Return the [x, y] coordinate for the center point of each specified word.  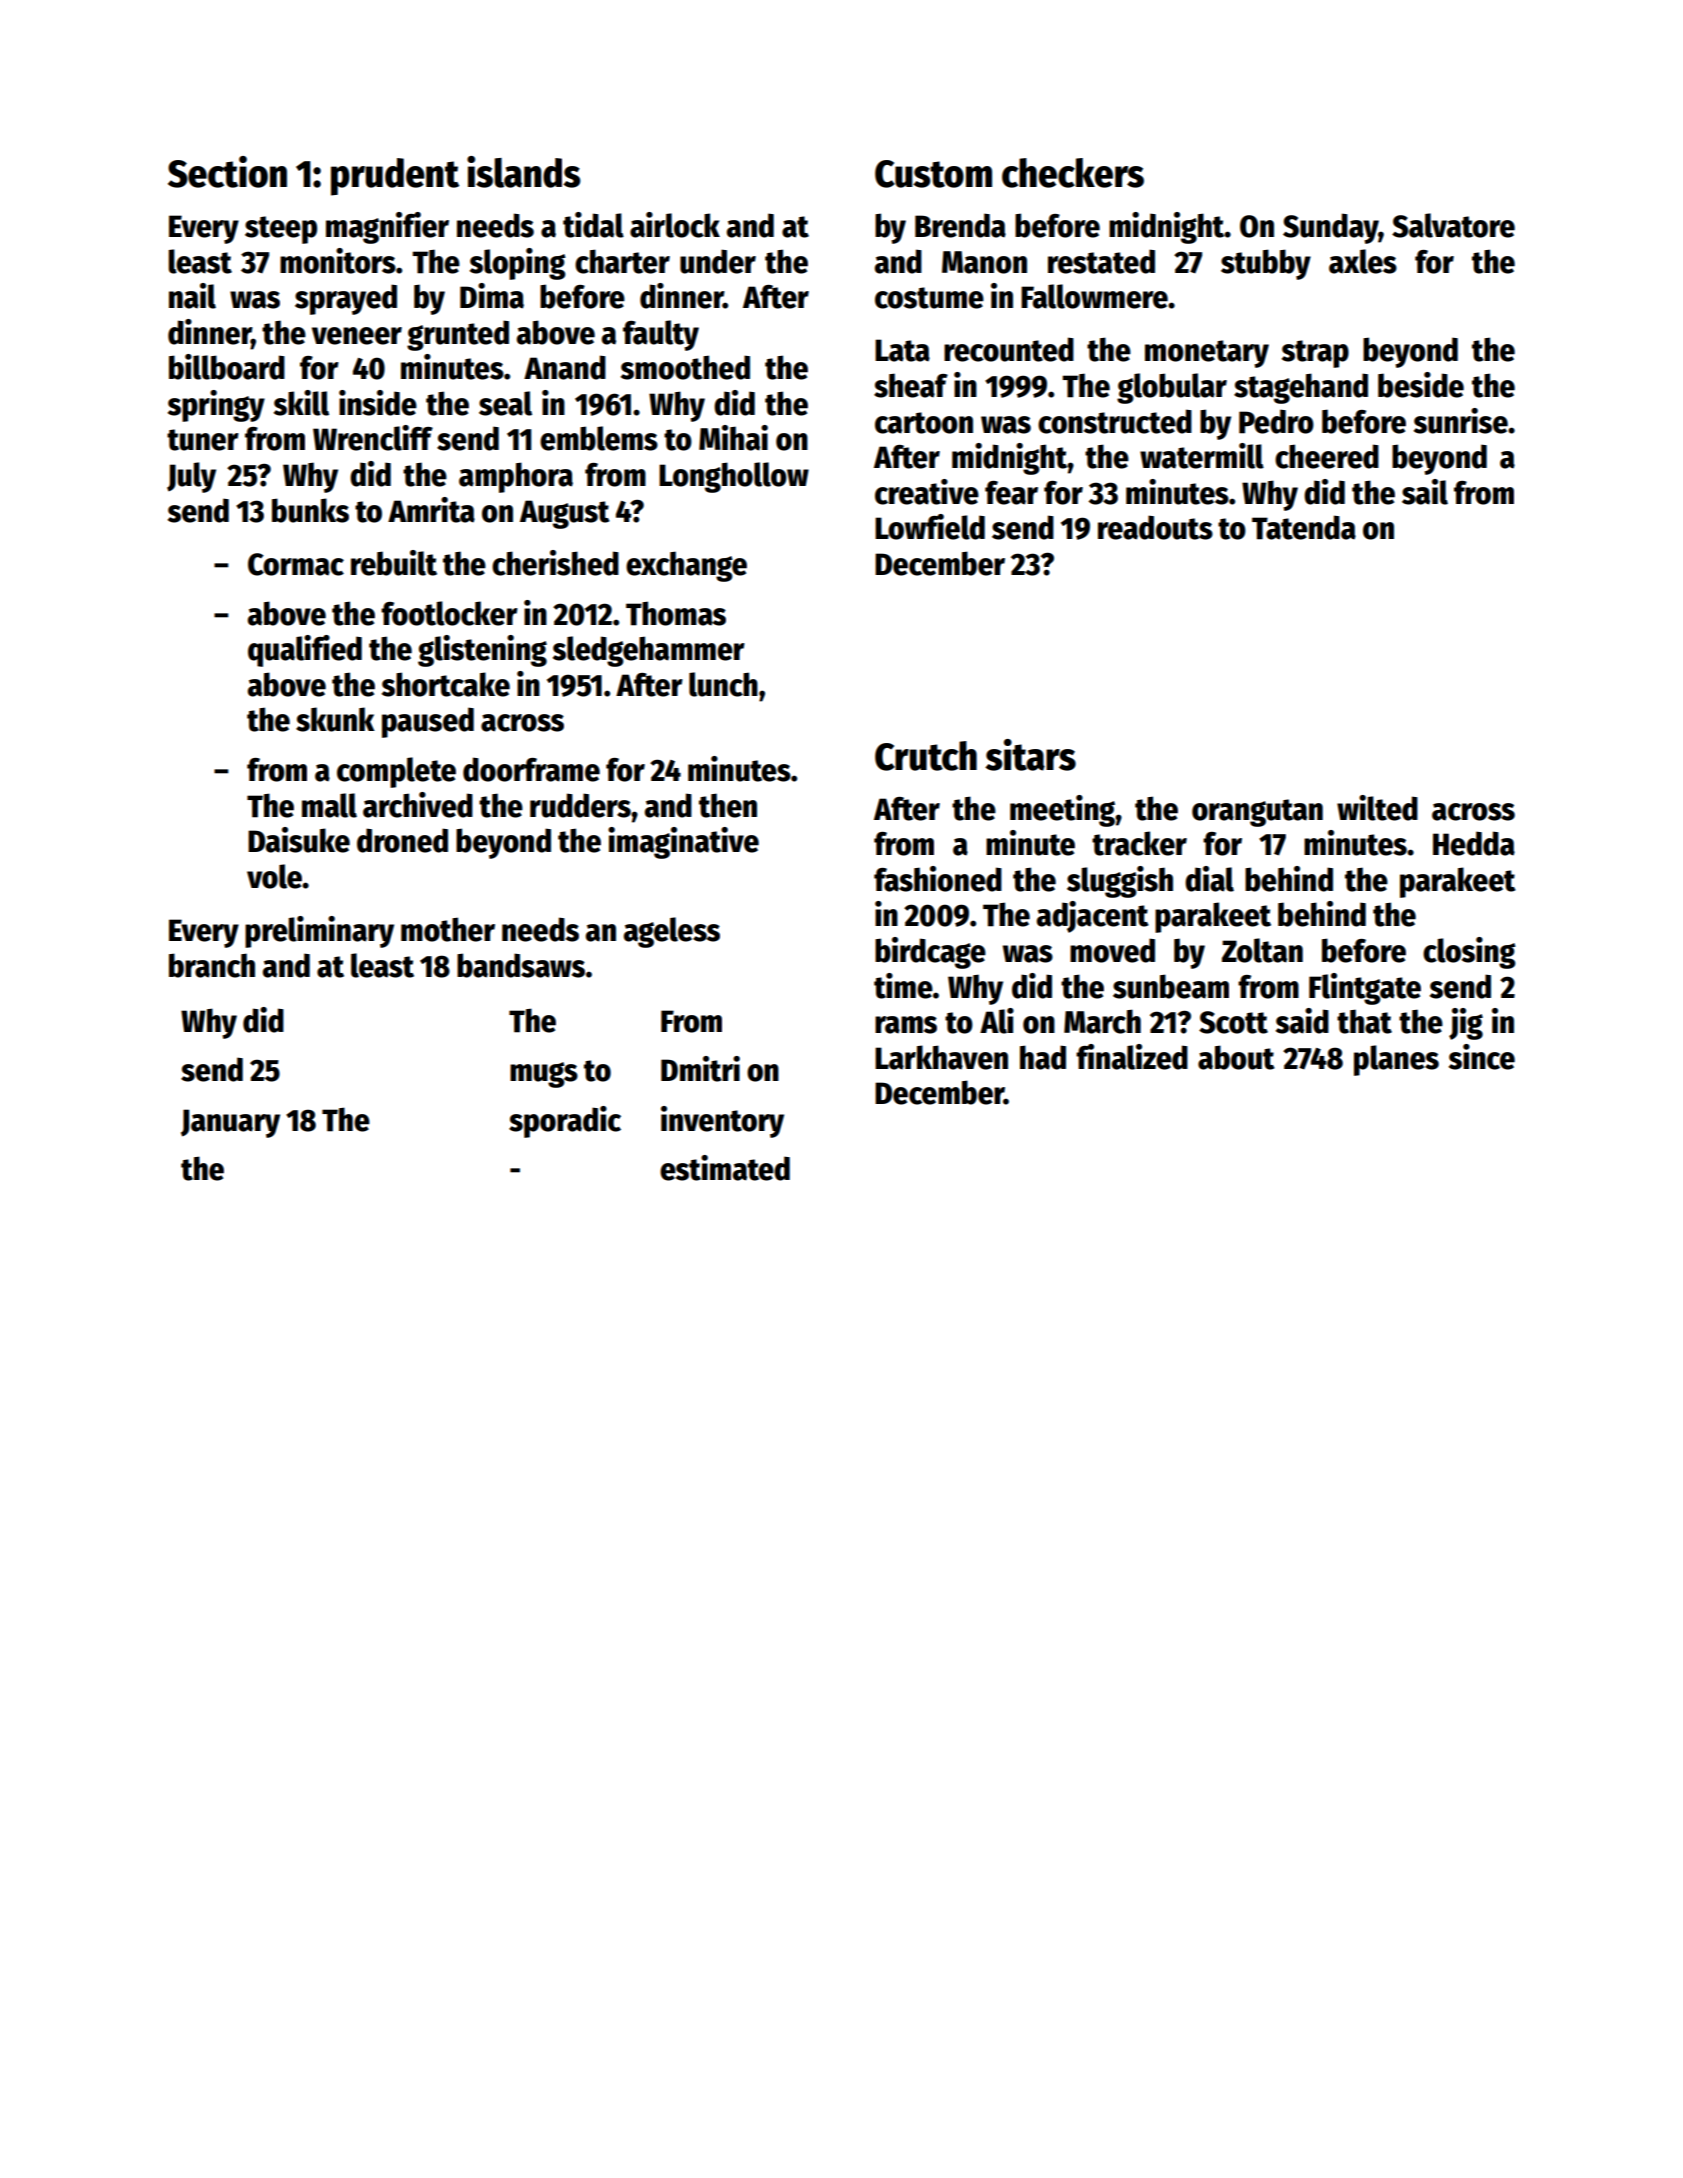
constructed [1115, 421]
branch [212, 965]
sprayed [346, 299]
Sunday [1331, 228]
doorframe [531, 769]
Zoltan [1262, 950]
